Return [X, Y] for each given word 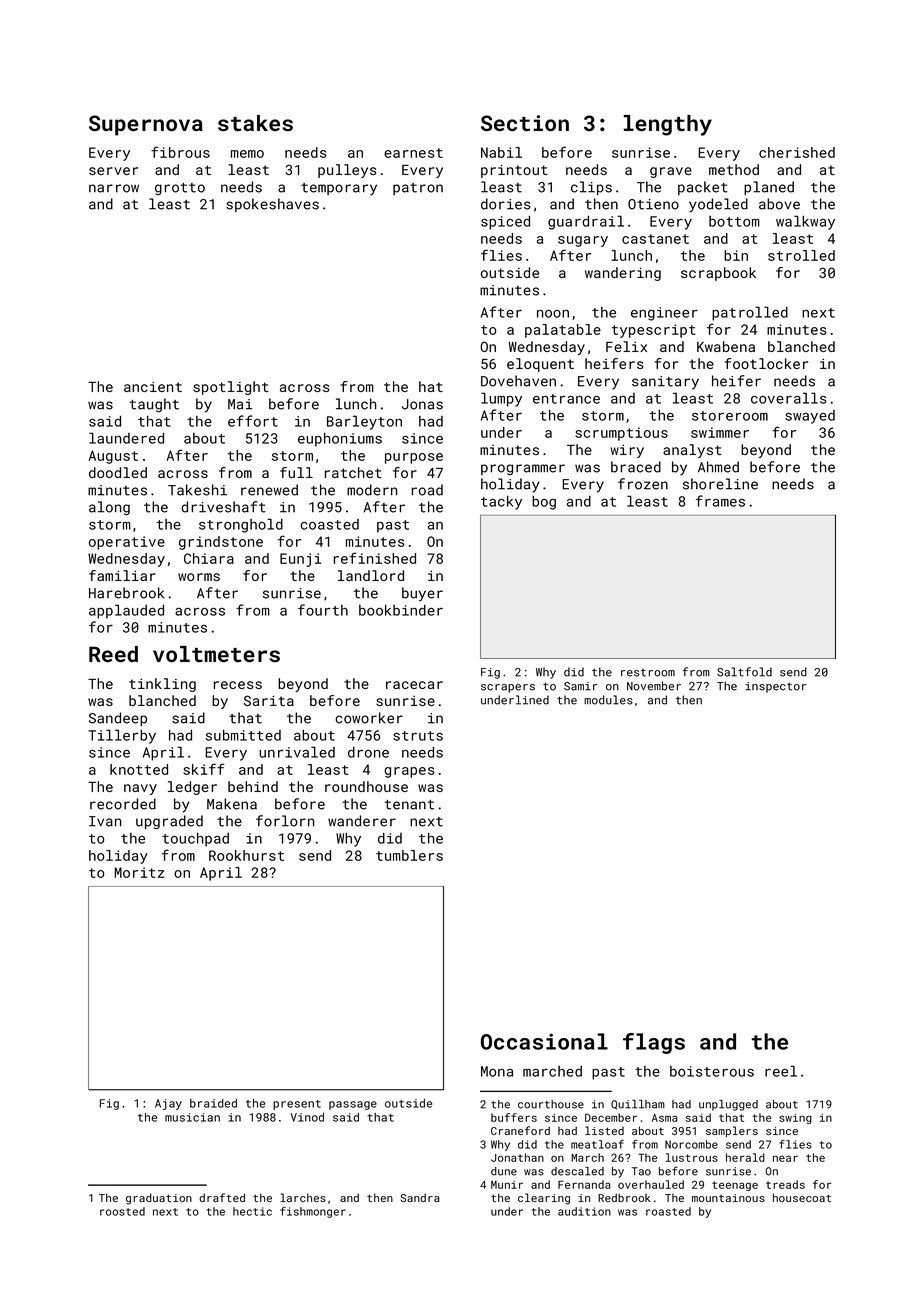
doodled [118, 472]
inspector [775, 687]
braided [213, 1103]
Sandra [420, 1197]
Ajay [168, 1104]
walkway [805, 222]
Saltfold [744, 672]
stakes [255, 123]
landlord [371, 575]
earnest [413, 153]
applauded [126, 611]
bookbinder [401, 610]
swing [795, 1118]
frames [720, 501]
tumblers [409, 855]
